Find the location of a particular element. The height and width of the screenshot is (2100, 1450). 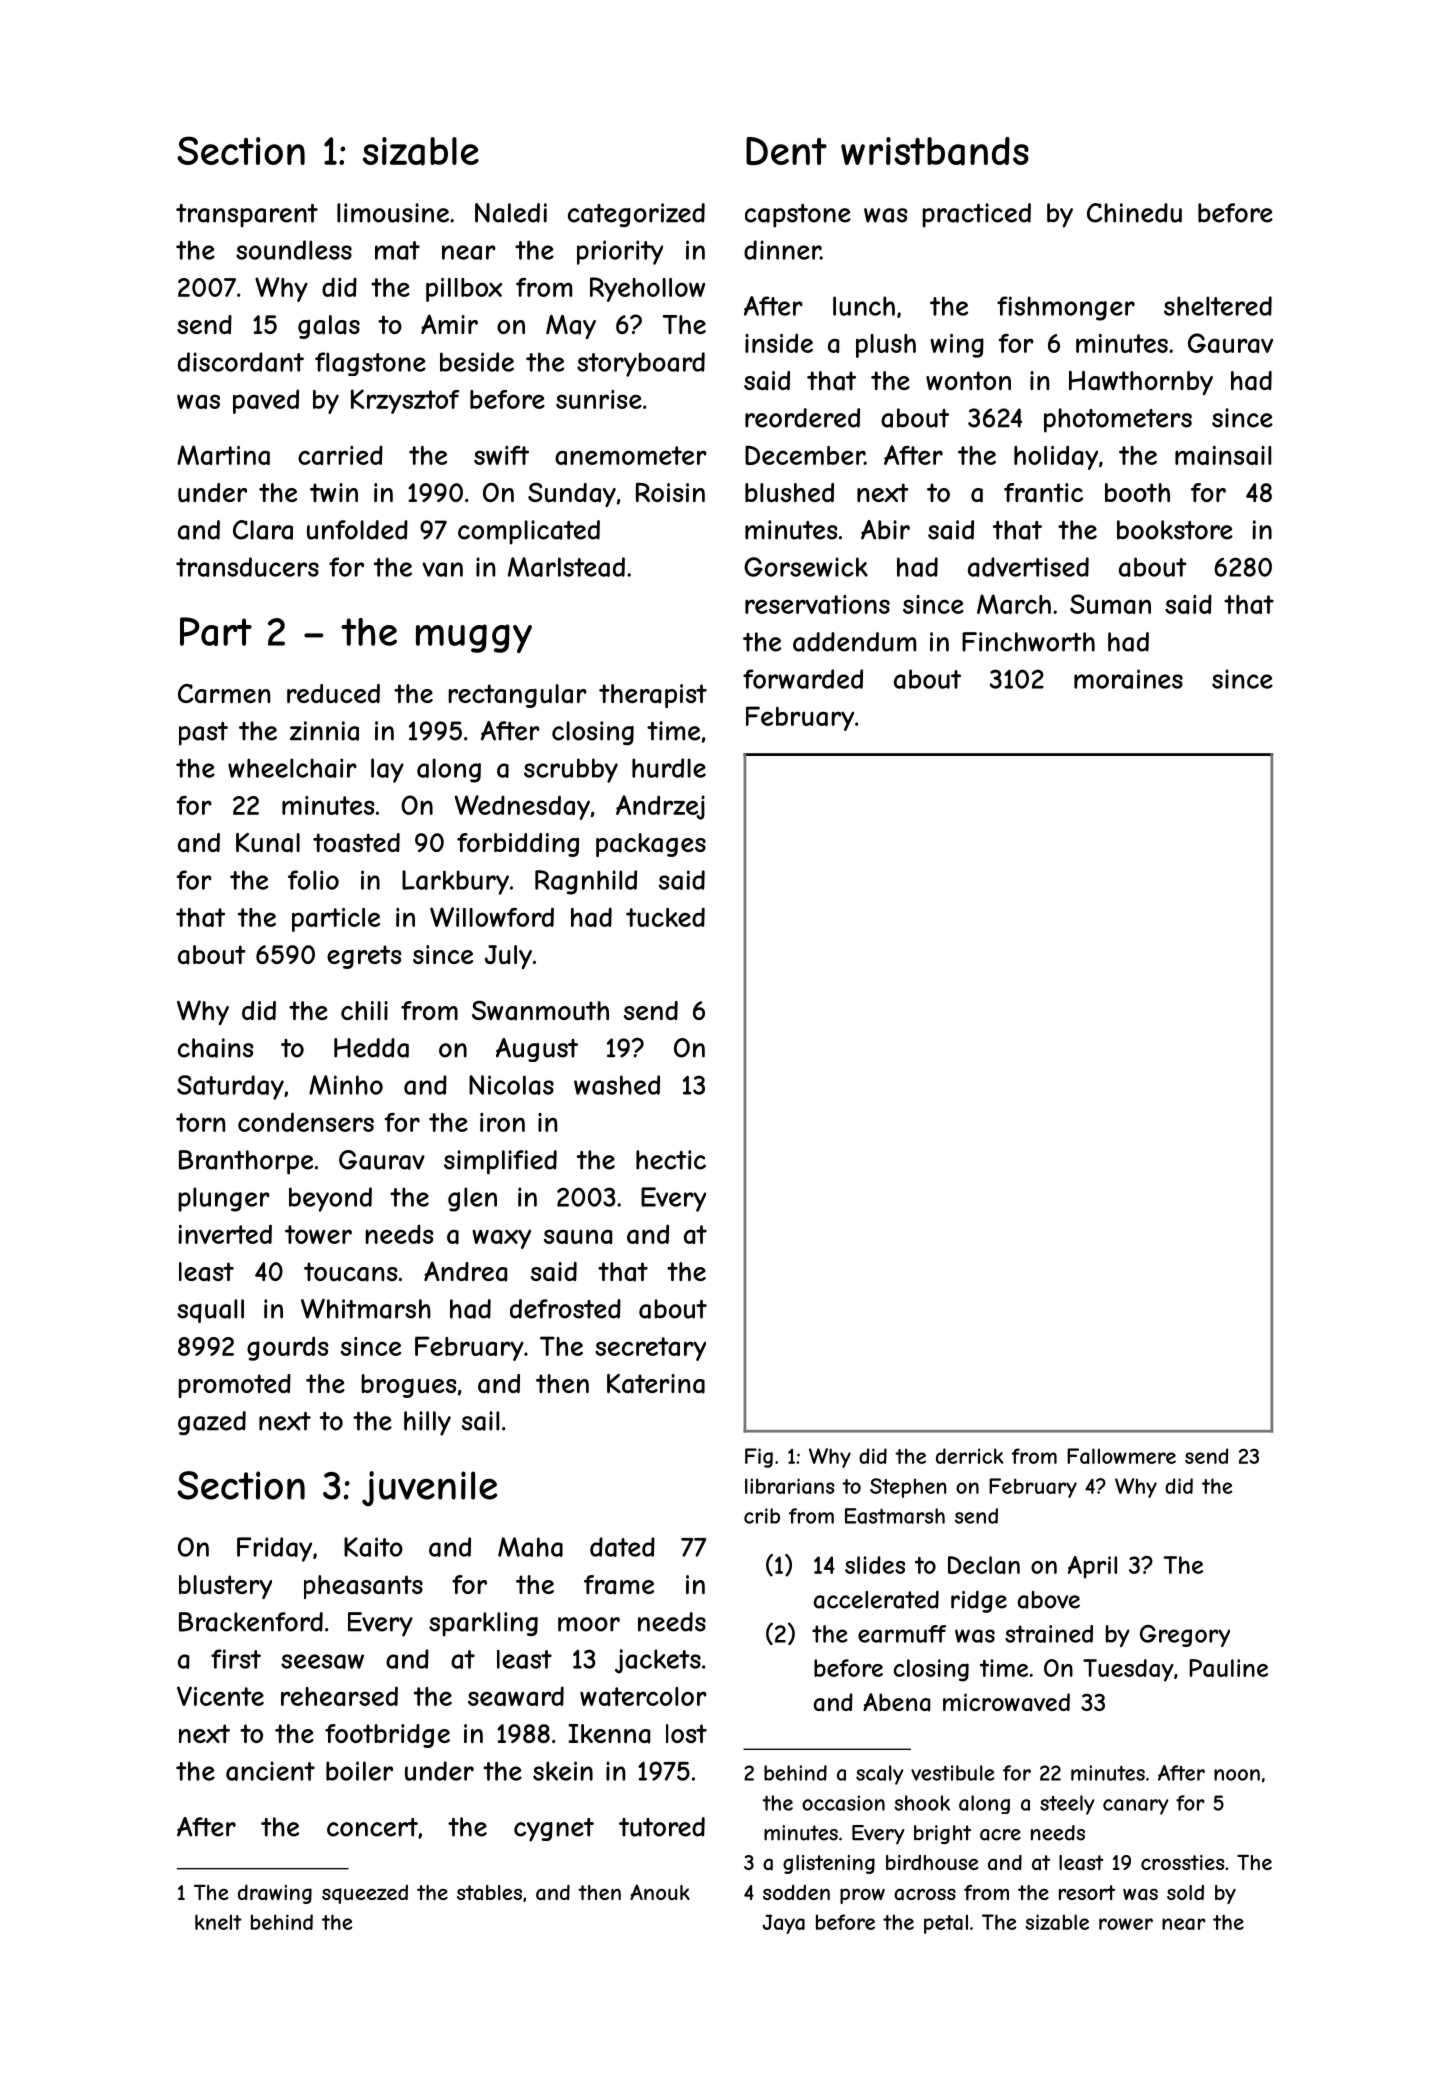

Jaya is located at coordinates (784, 1924).
